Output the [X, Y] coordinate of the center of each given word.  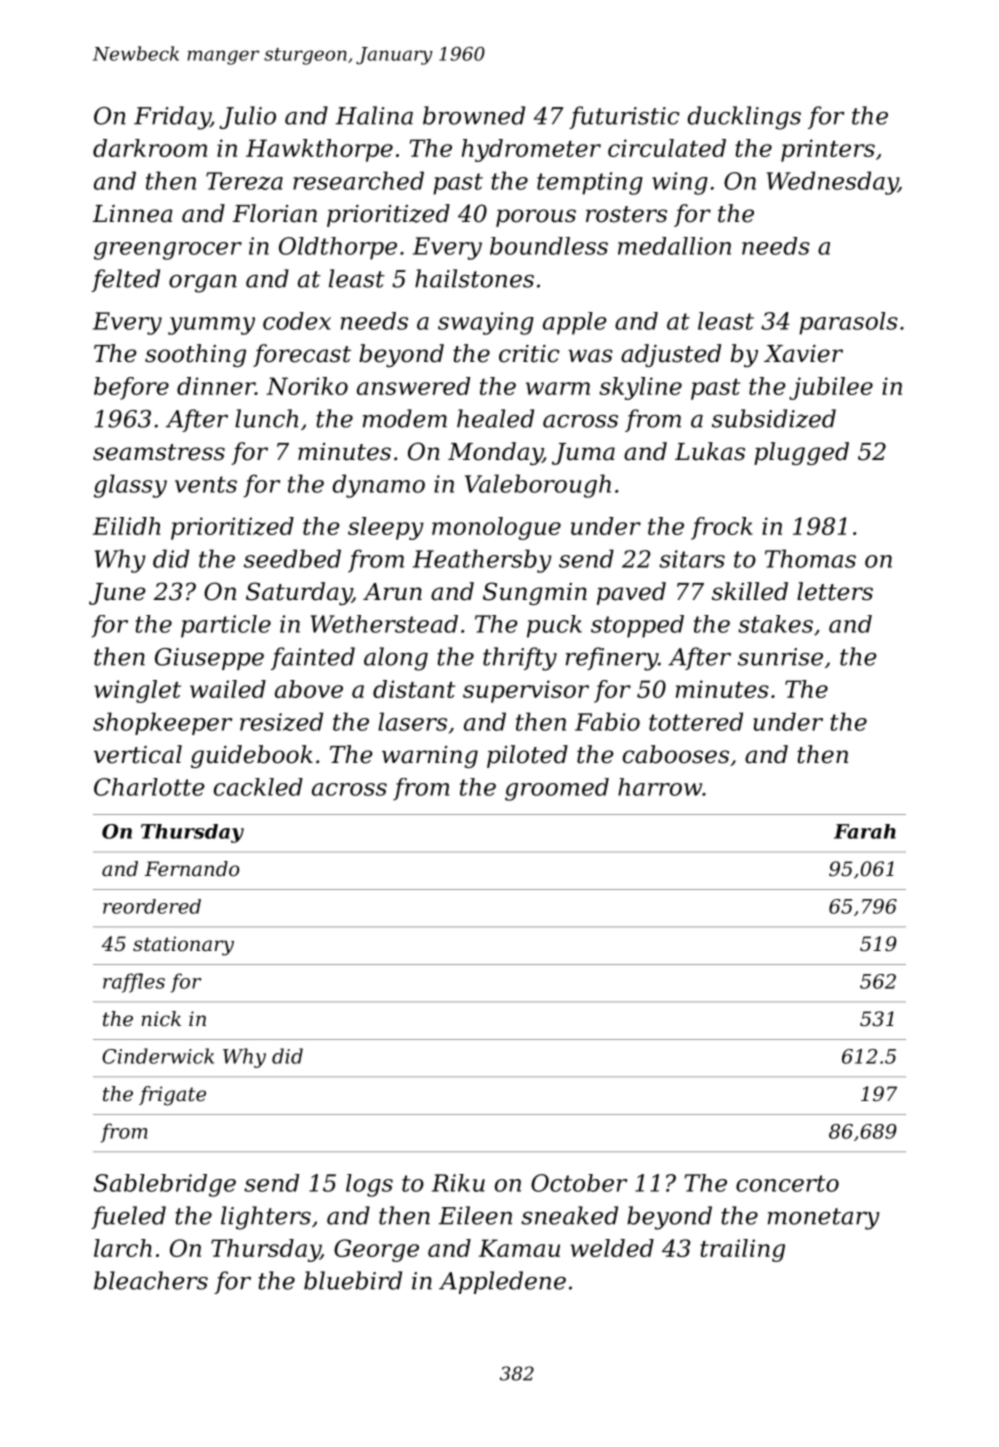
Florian [274, 213]
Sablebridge [165, 1185]
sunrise [780, 657]
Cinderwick [158, 1056]
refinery [612, 659]
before [131, 388]
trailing [742, 1250]
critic [529, 354]
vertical [138, 754]
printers [828, 150]
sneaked [569, 1215]
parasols [848, 323]
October [579, 1183]
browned [474, 115]
